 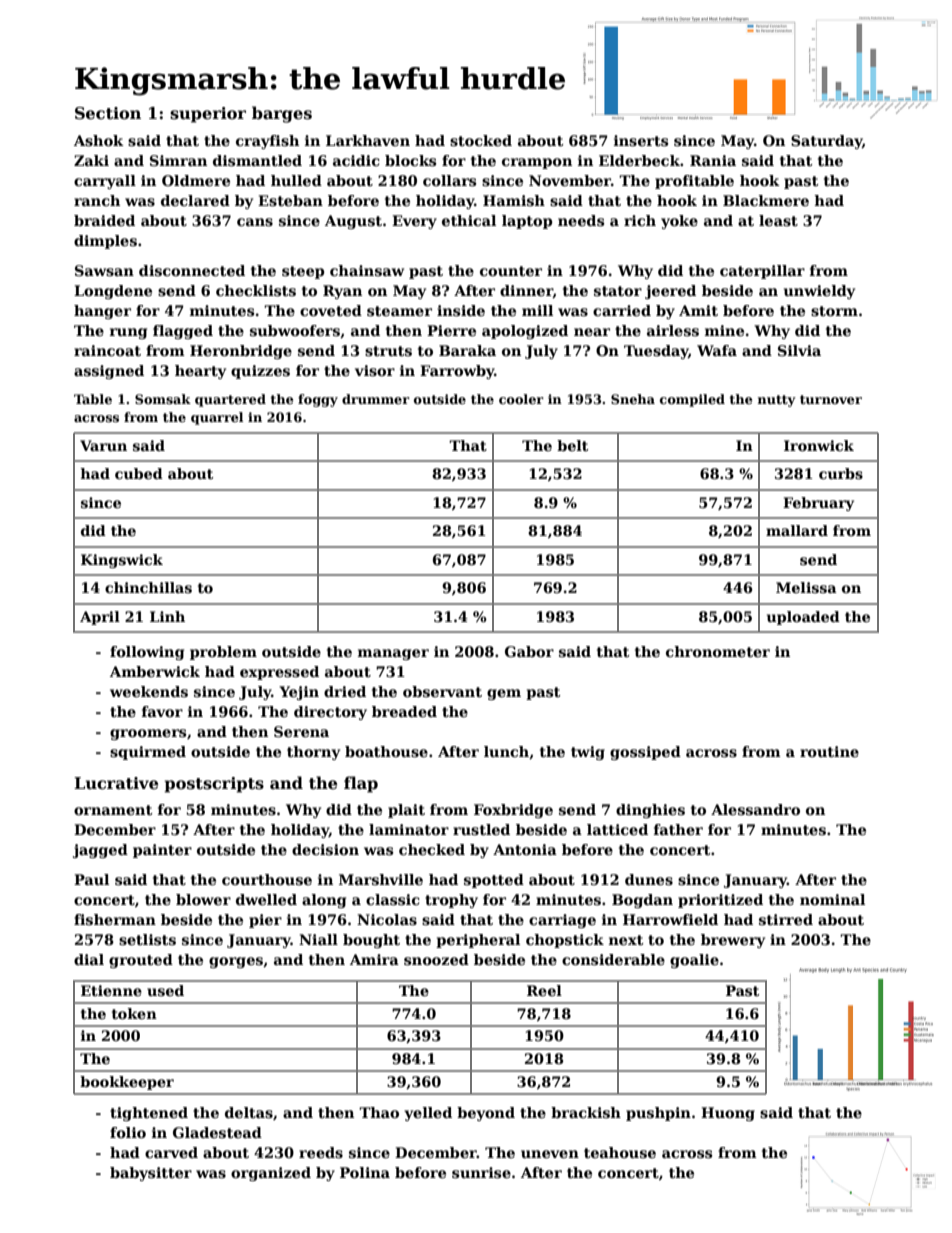 What do you see at coordinates (432, 849) in the screenshot?
I see `checked` at bounding box center [432, 849].
